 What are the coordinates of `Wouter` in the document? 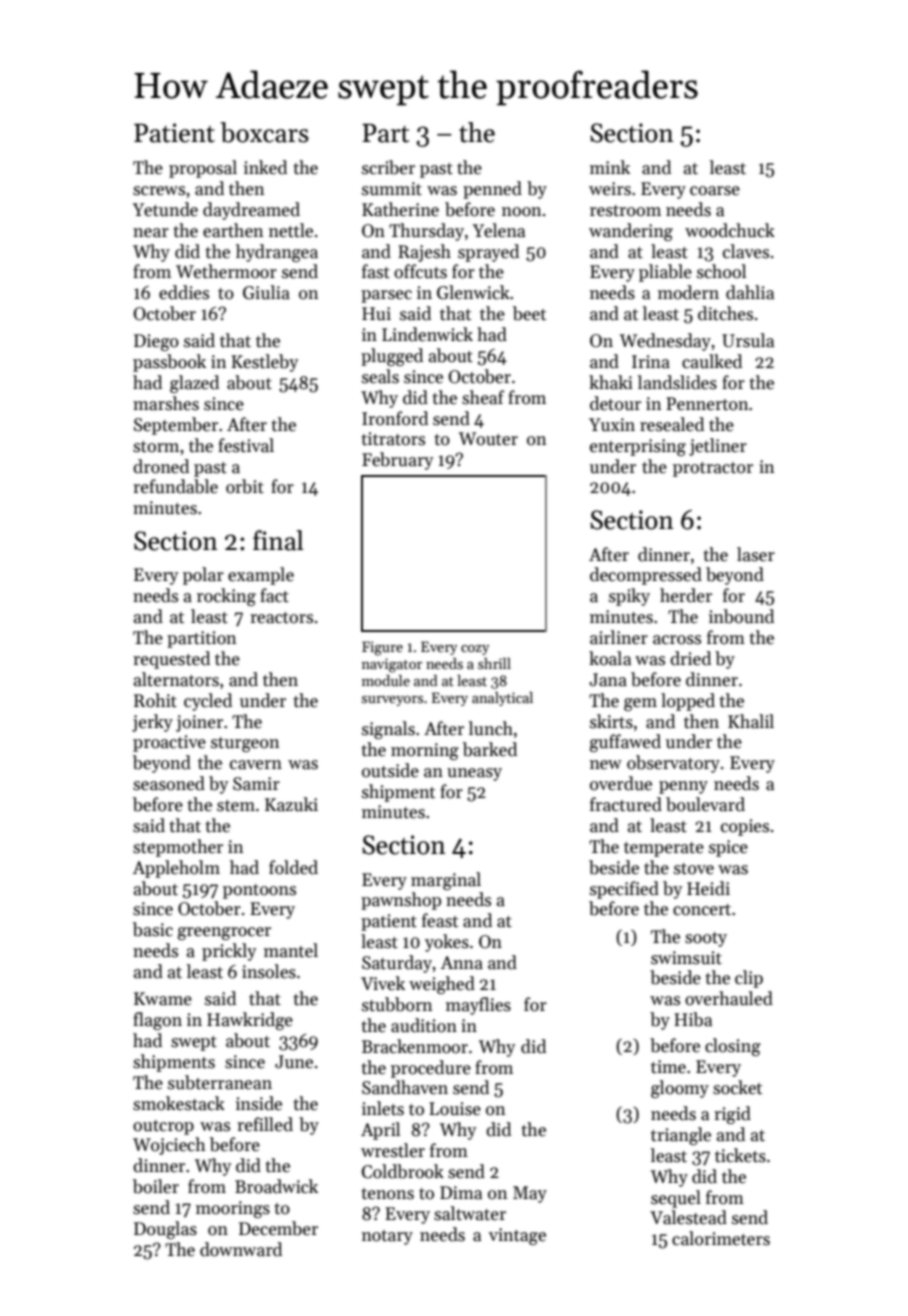 It's located at (488, 439).
